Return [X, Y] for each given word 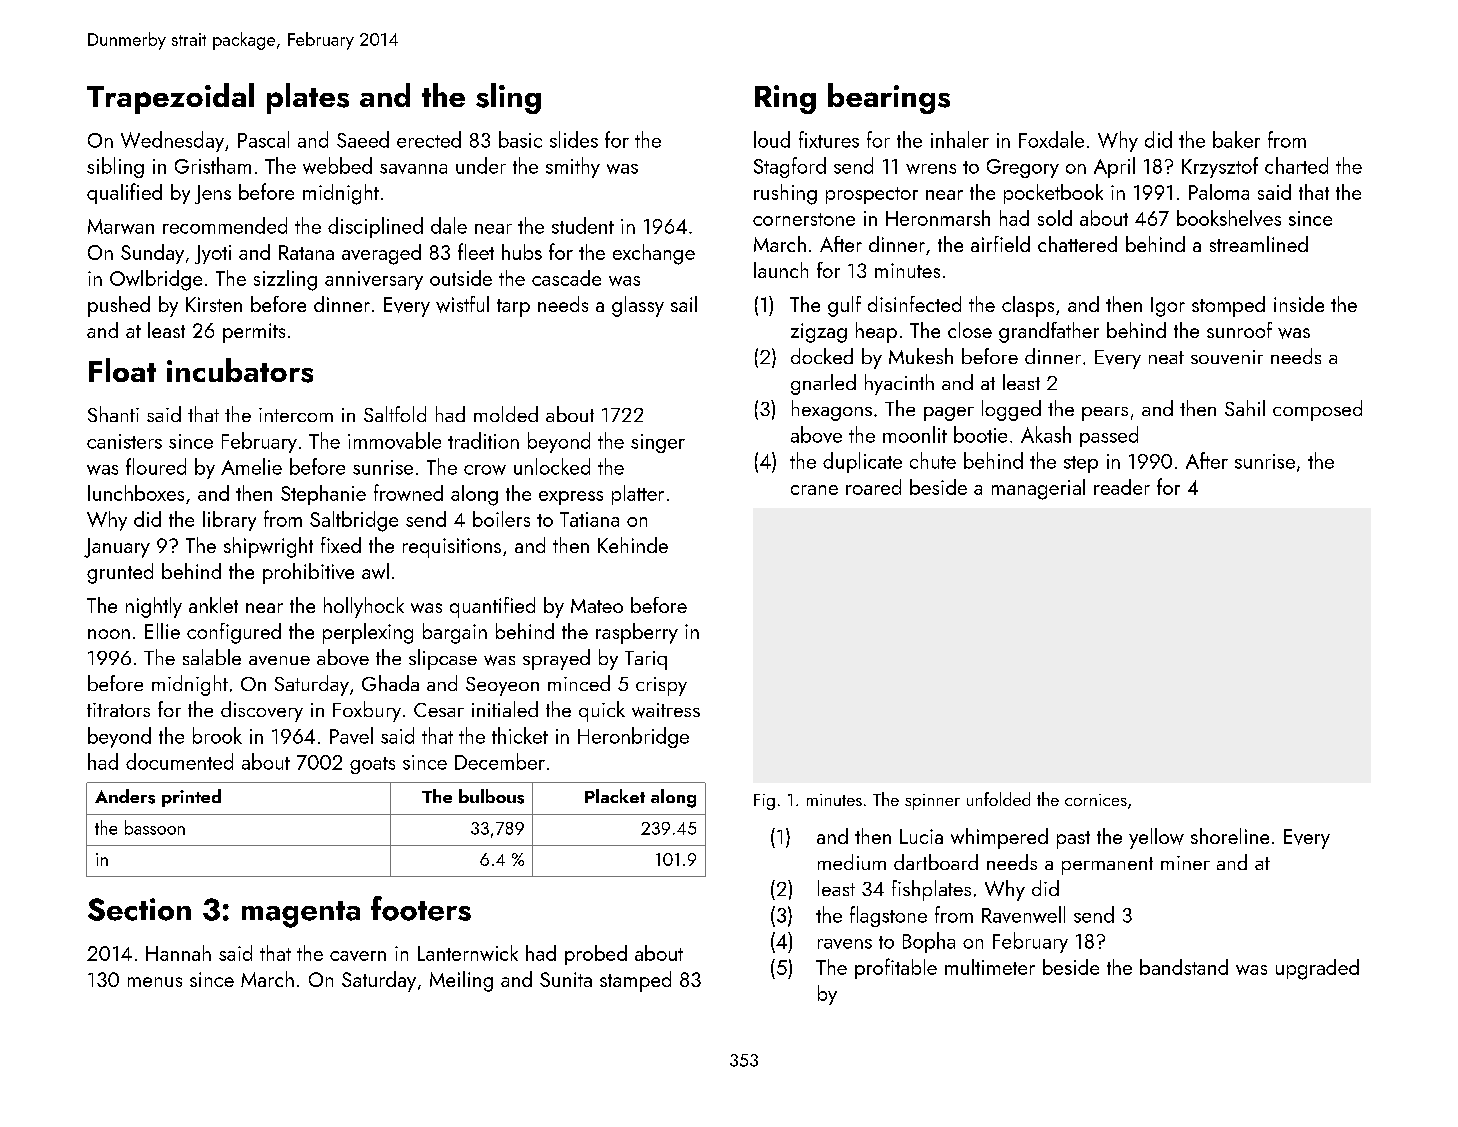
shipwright [268, 547]
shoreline [1230, 836]
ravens [845, 944]
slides [574, 139]
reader [1122, 487]
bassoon [155, 827]
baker [1236, 139]
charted [1296, 165]
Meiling [461, 981]
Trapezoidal [170, 98]
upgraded [1317, 969]
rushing [785, 194]
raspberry [637, 633]
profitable [896, 968]
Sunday [152, 254]
